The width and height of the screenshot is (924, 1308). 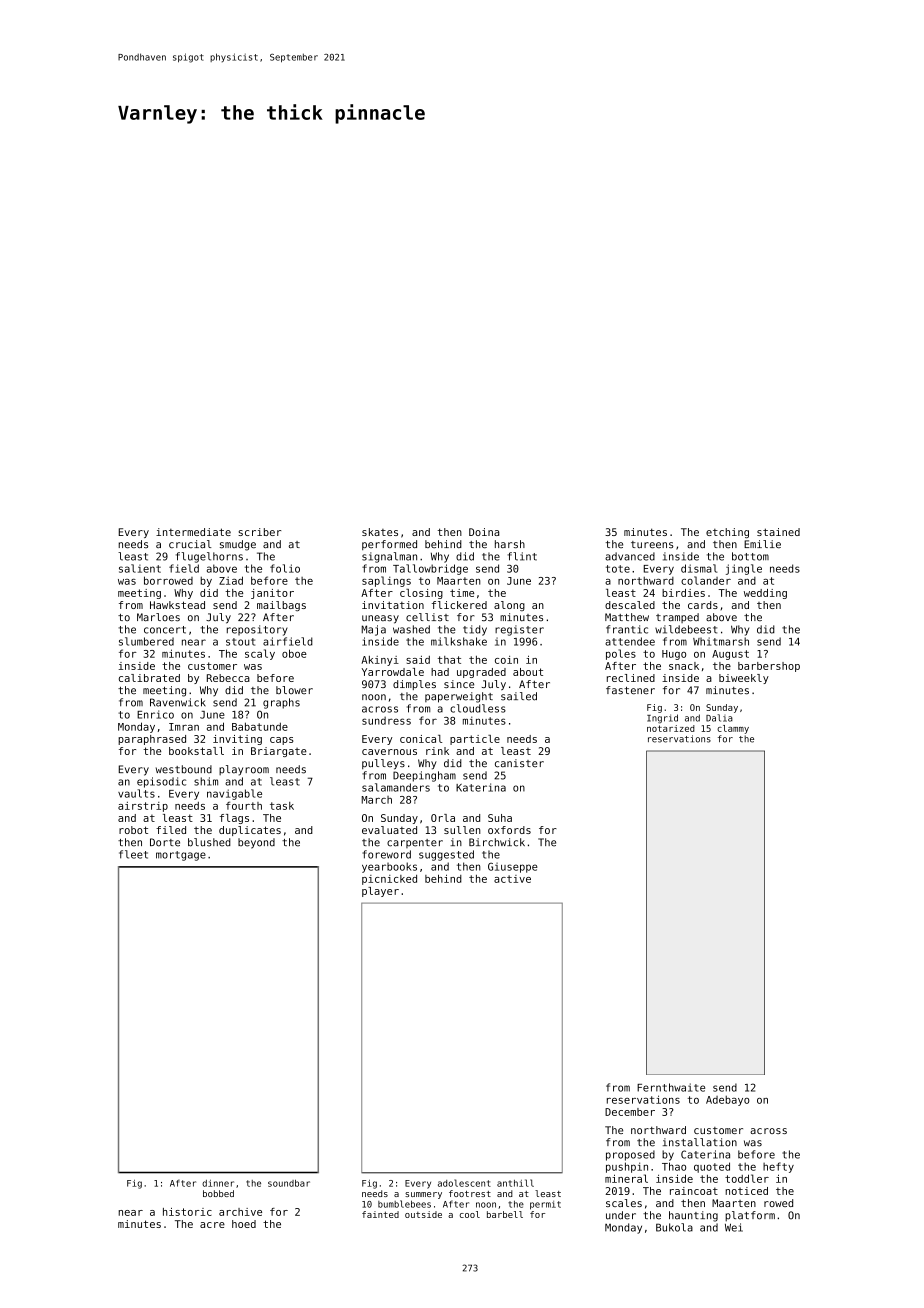 I want to click on Marloes, so click(x=158, y=617).
